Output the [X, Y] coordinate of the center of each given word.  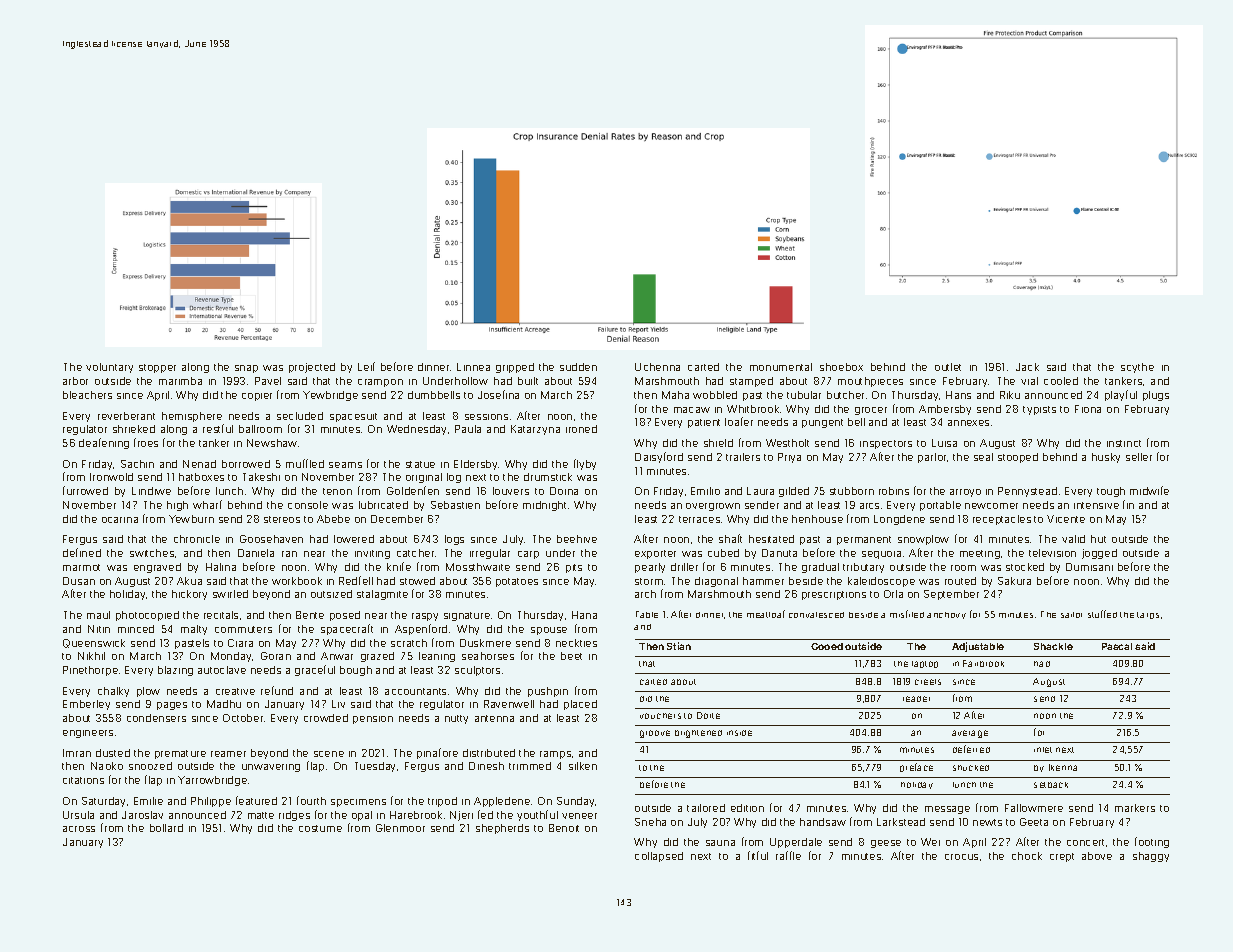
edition [747, 808]
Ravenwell [509, 704]
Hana [584, 615]
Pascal [1117, 646]
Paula [468, 429]
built [528, 381]
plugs [1156, 396]
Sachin [137, 464]
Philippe [211, 802]
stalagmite [382, 595]
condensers [156, 718]
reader [916, 699]
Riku [1010, 395]
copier [257, 397]
